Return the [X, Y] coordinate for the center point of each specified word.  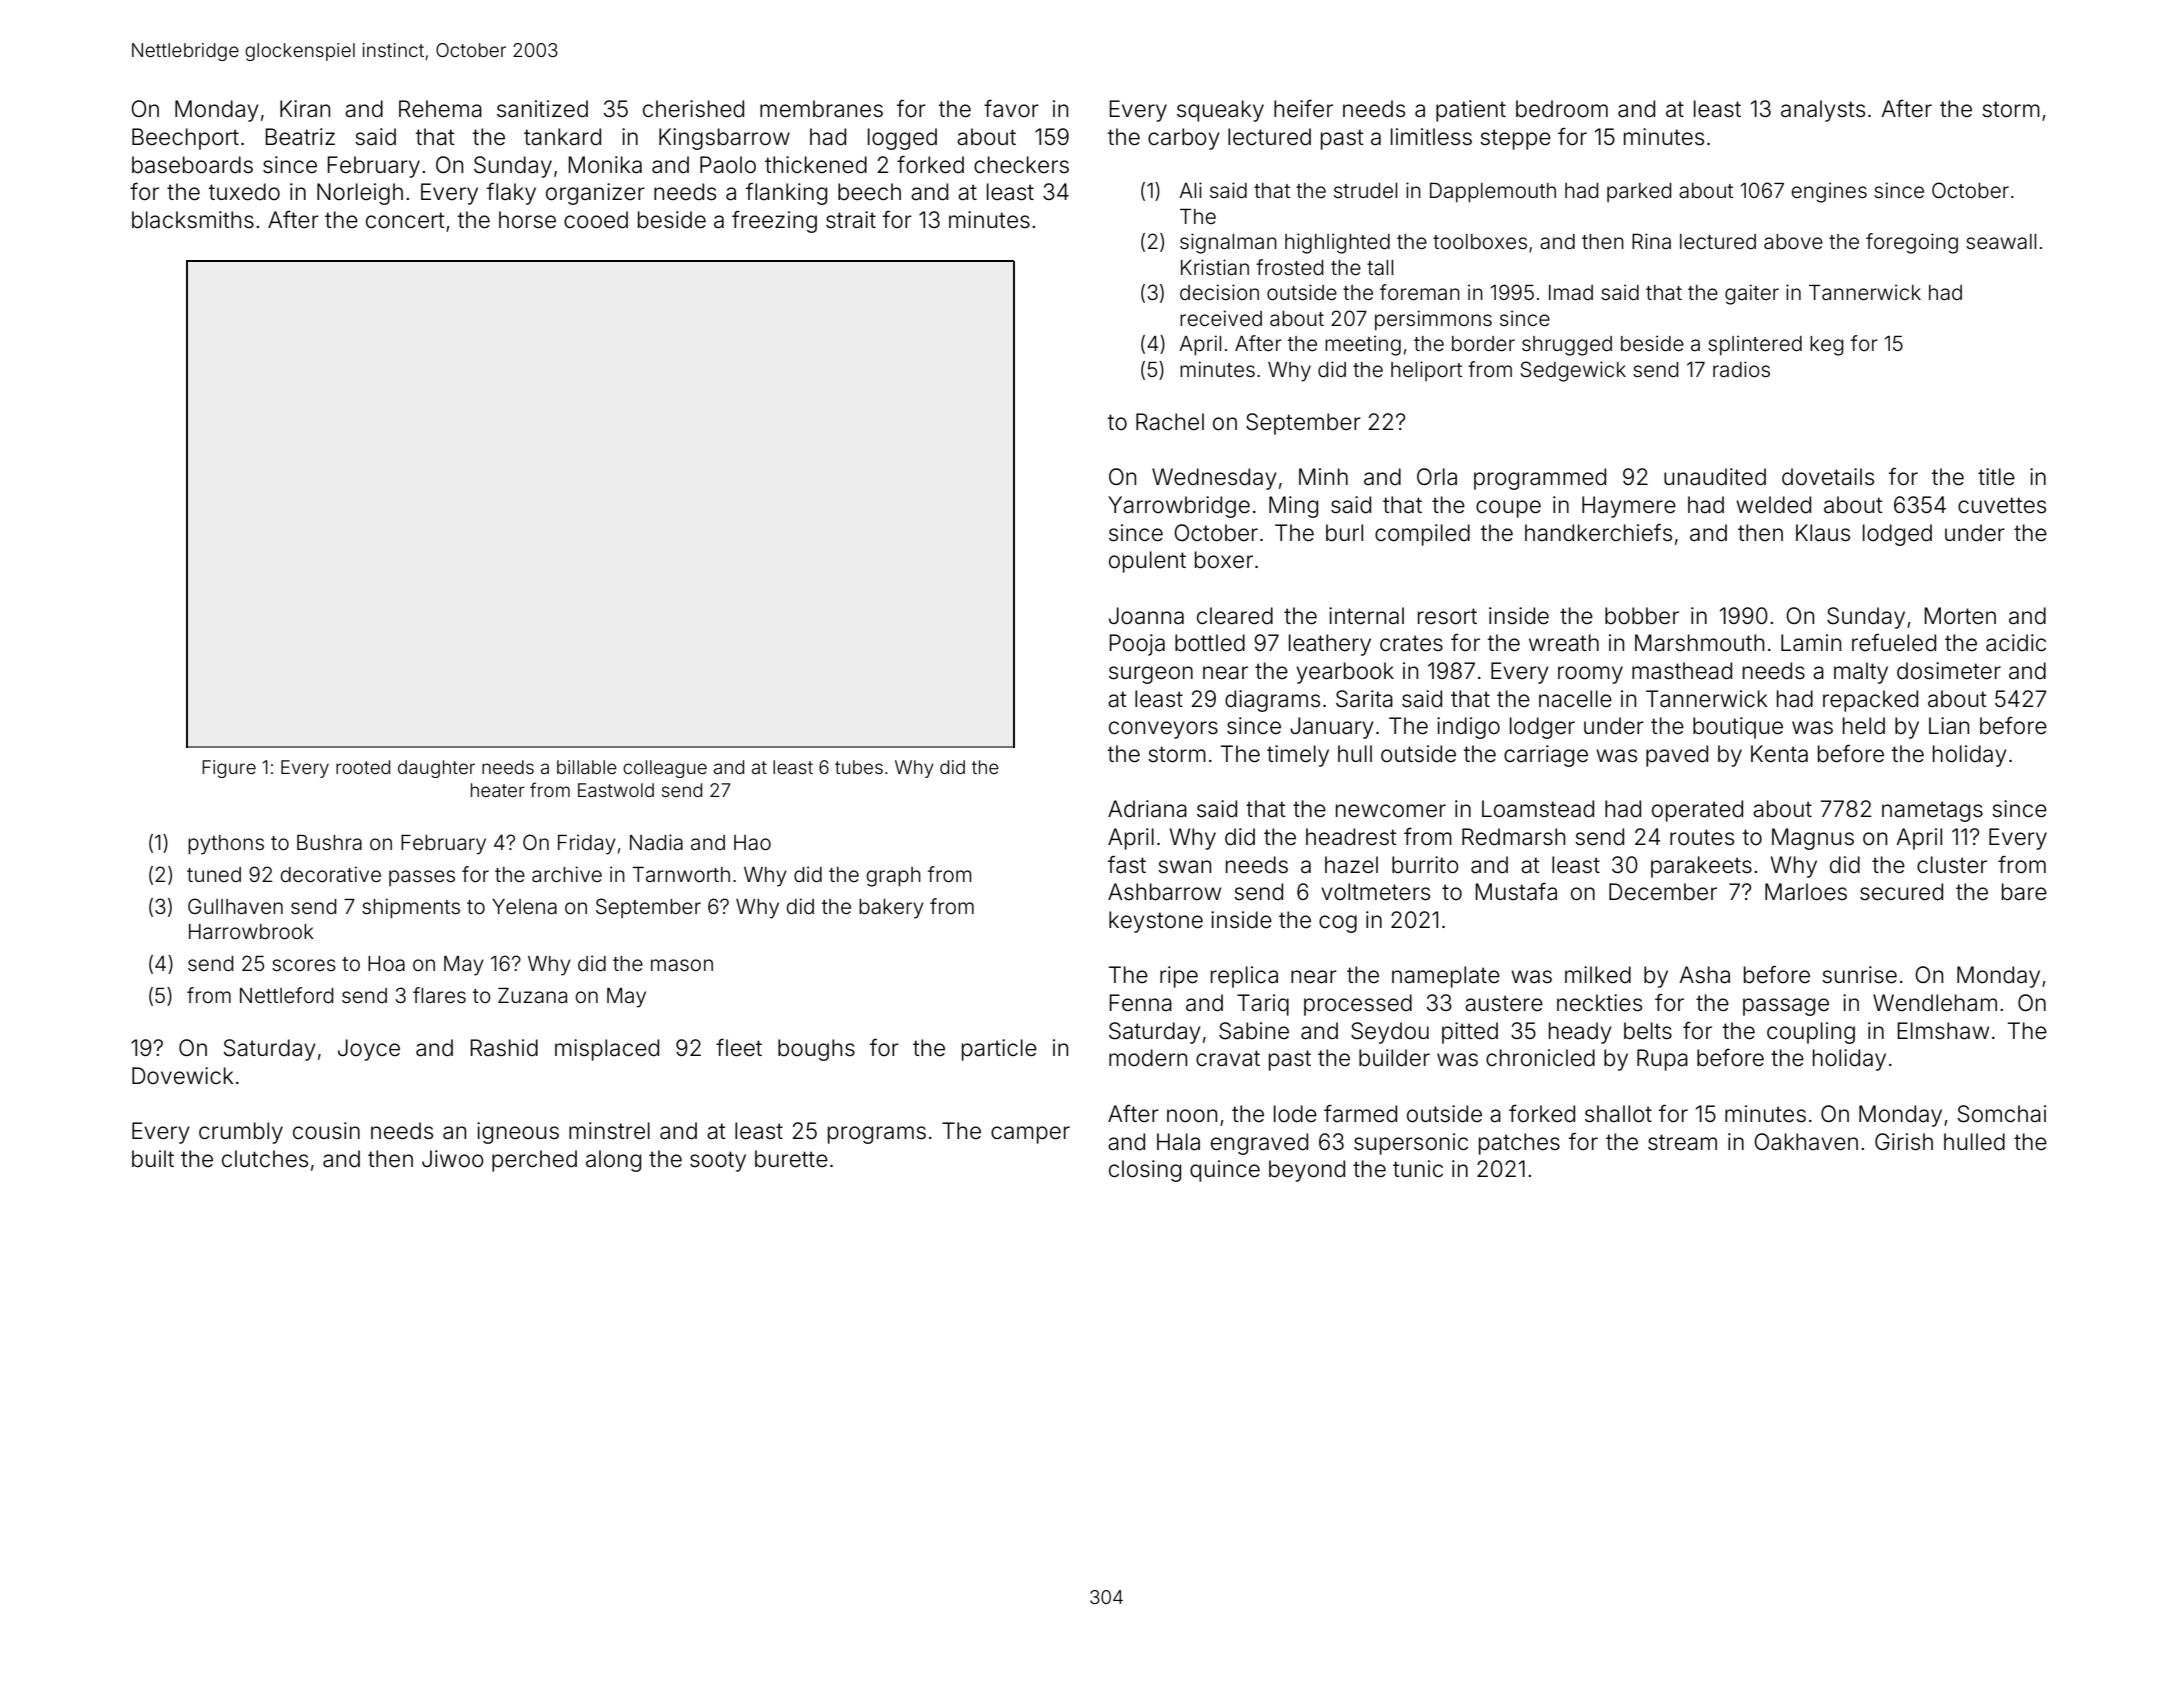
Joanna [1146, 616]
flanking [786, 193]
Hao [752, 843]
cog [1338, 924]
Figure [229, 769]
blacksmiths [193, 220]
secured [1901, 892]
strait [851, 220]
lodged [1897, 535]
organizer [595, 194]
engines [1829, 192]
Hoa [386, 964]
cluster [1952, 865]
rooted [363, 767]
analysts [1823, 111]
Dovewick [183, 1076]
